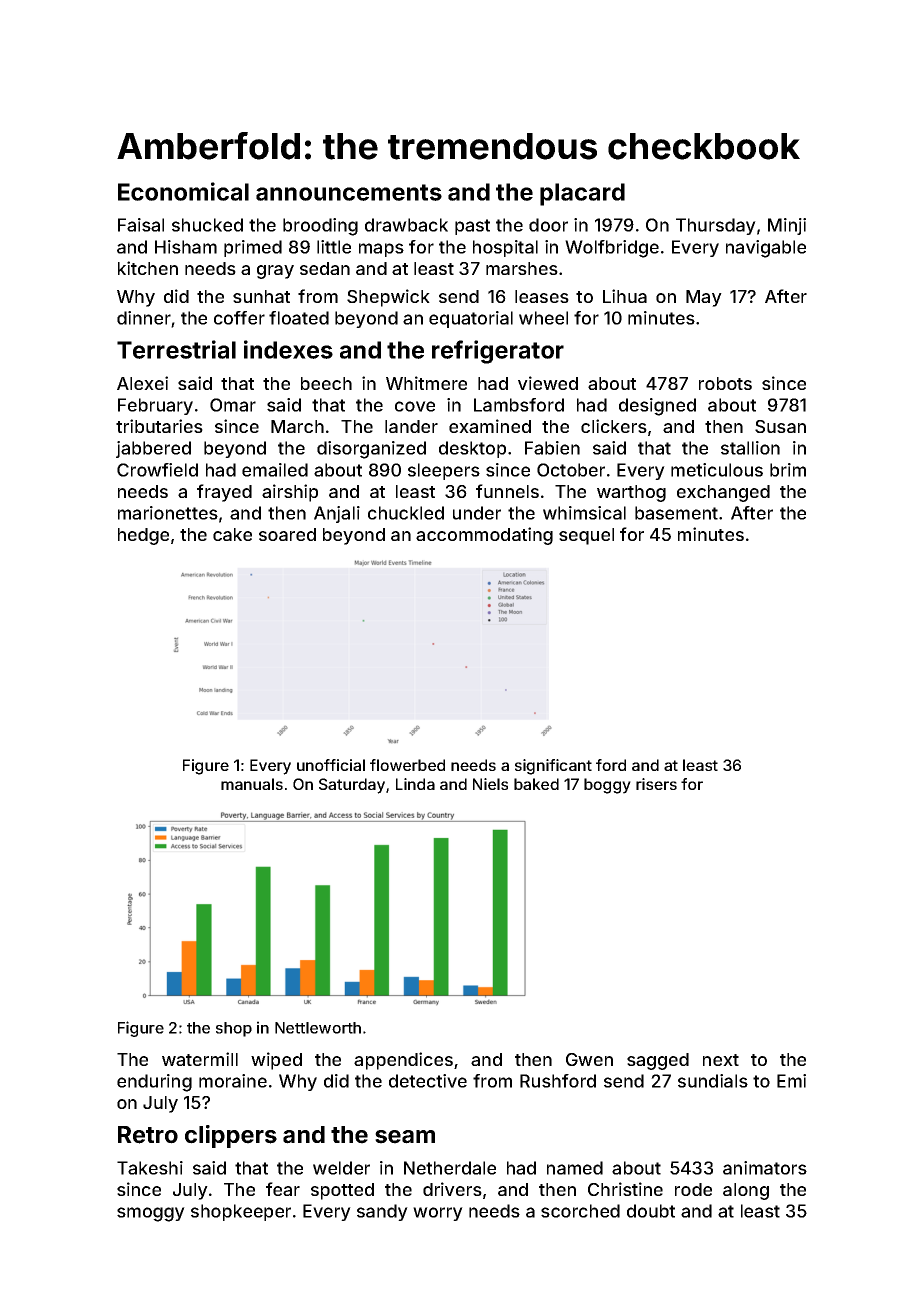 The width and height of the page is (924, 1308). I want to click on smoggy, so click(151, 1214).
